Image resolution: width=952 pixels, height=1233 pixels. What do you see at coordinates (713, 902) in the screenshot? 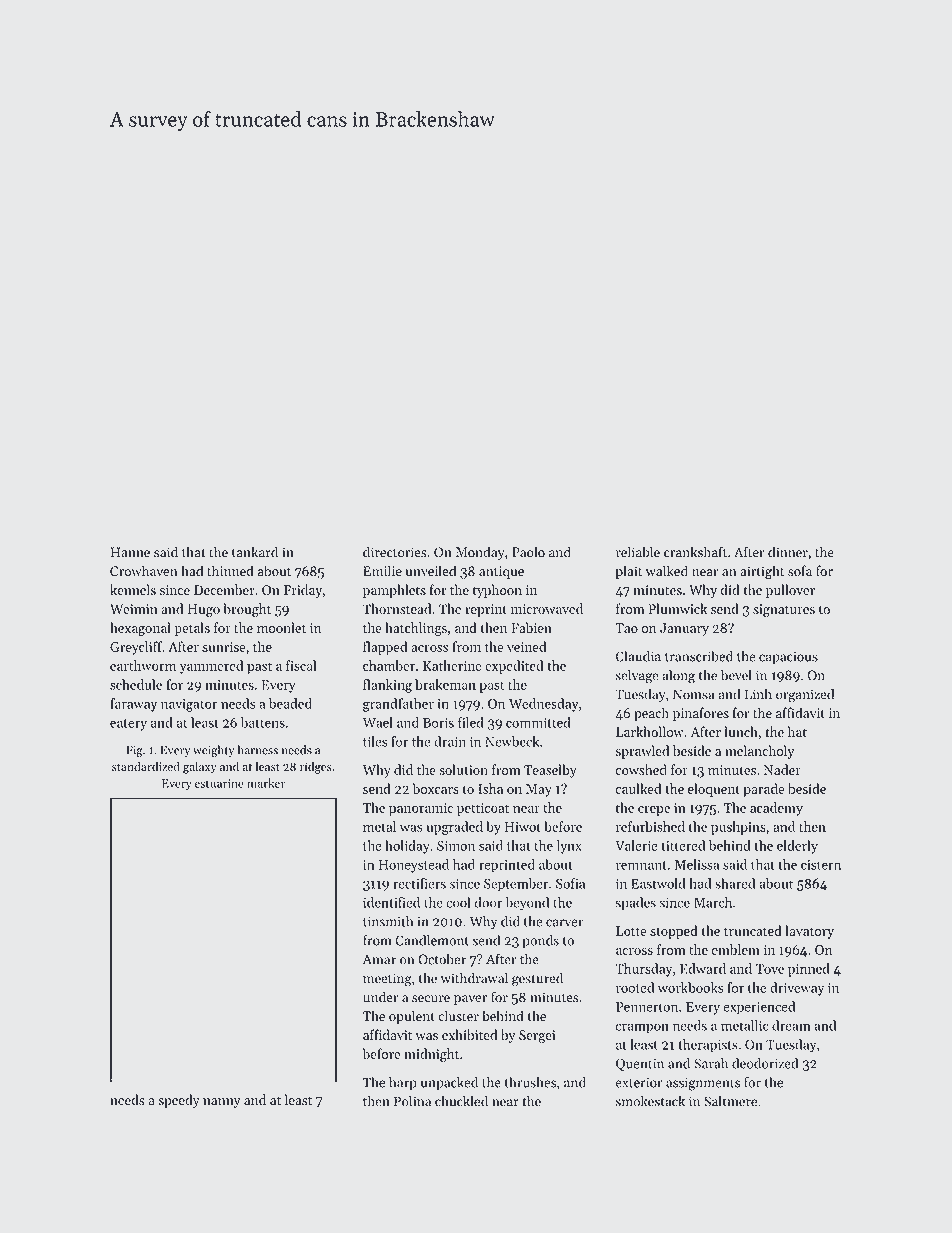
I see `March` at bounding box center [713, 902].
